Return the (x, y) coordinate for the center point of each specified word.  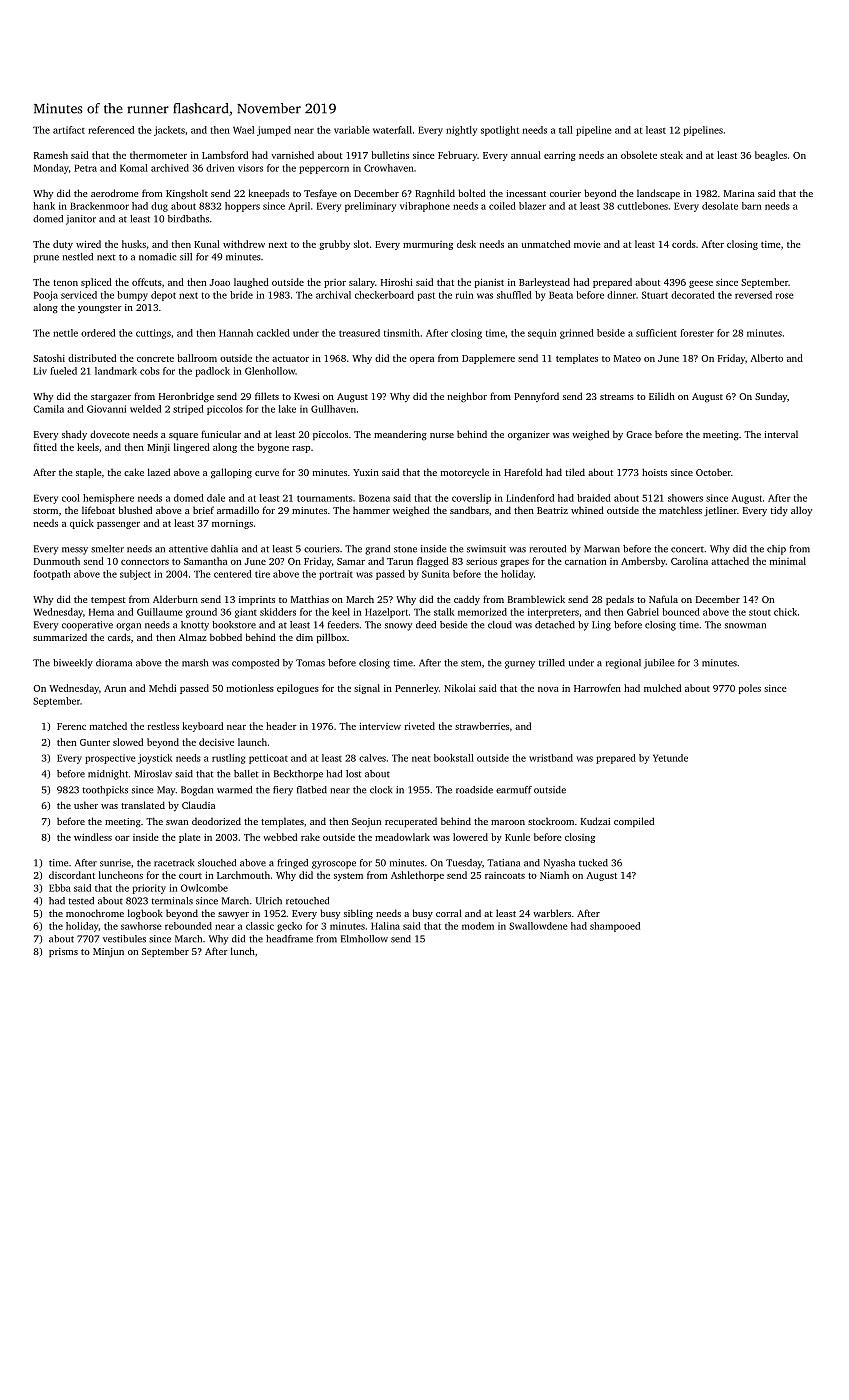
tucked (593, 863)
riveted (420, 726)
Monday (51, 169)
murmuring (428, 245)
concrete (155, 359)
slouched (217, 863)
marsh (195, 663)
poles (750, 689)
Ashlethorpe (417, 876)
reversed (753, 295)
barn (751, 206)
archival (333, 295)
